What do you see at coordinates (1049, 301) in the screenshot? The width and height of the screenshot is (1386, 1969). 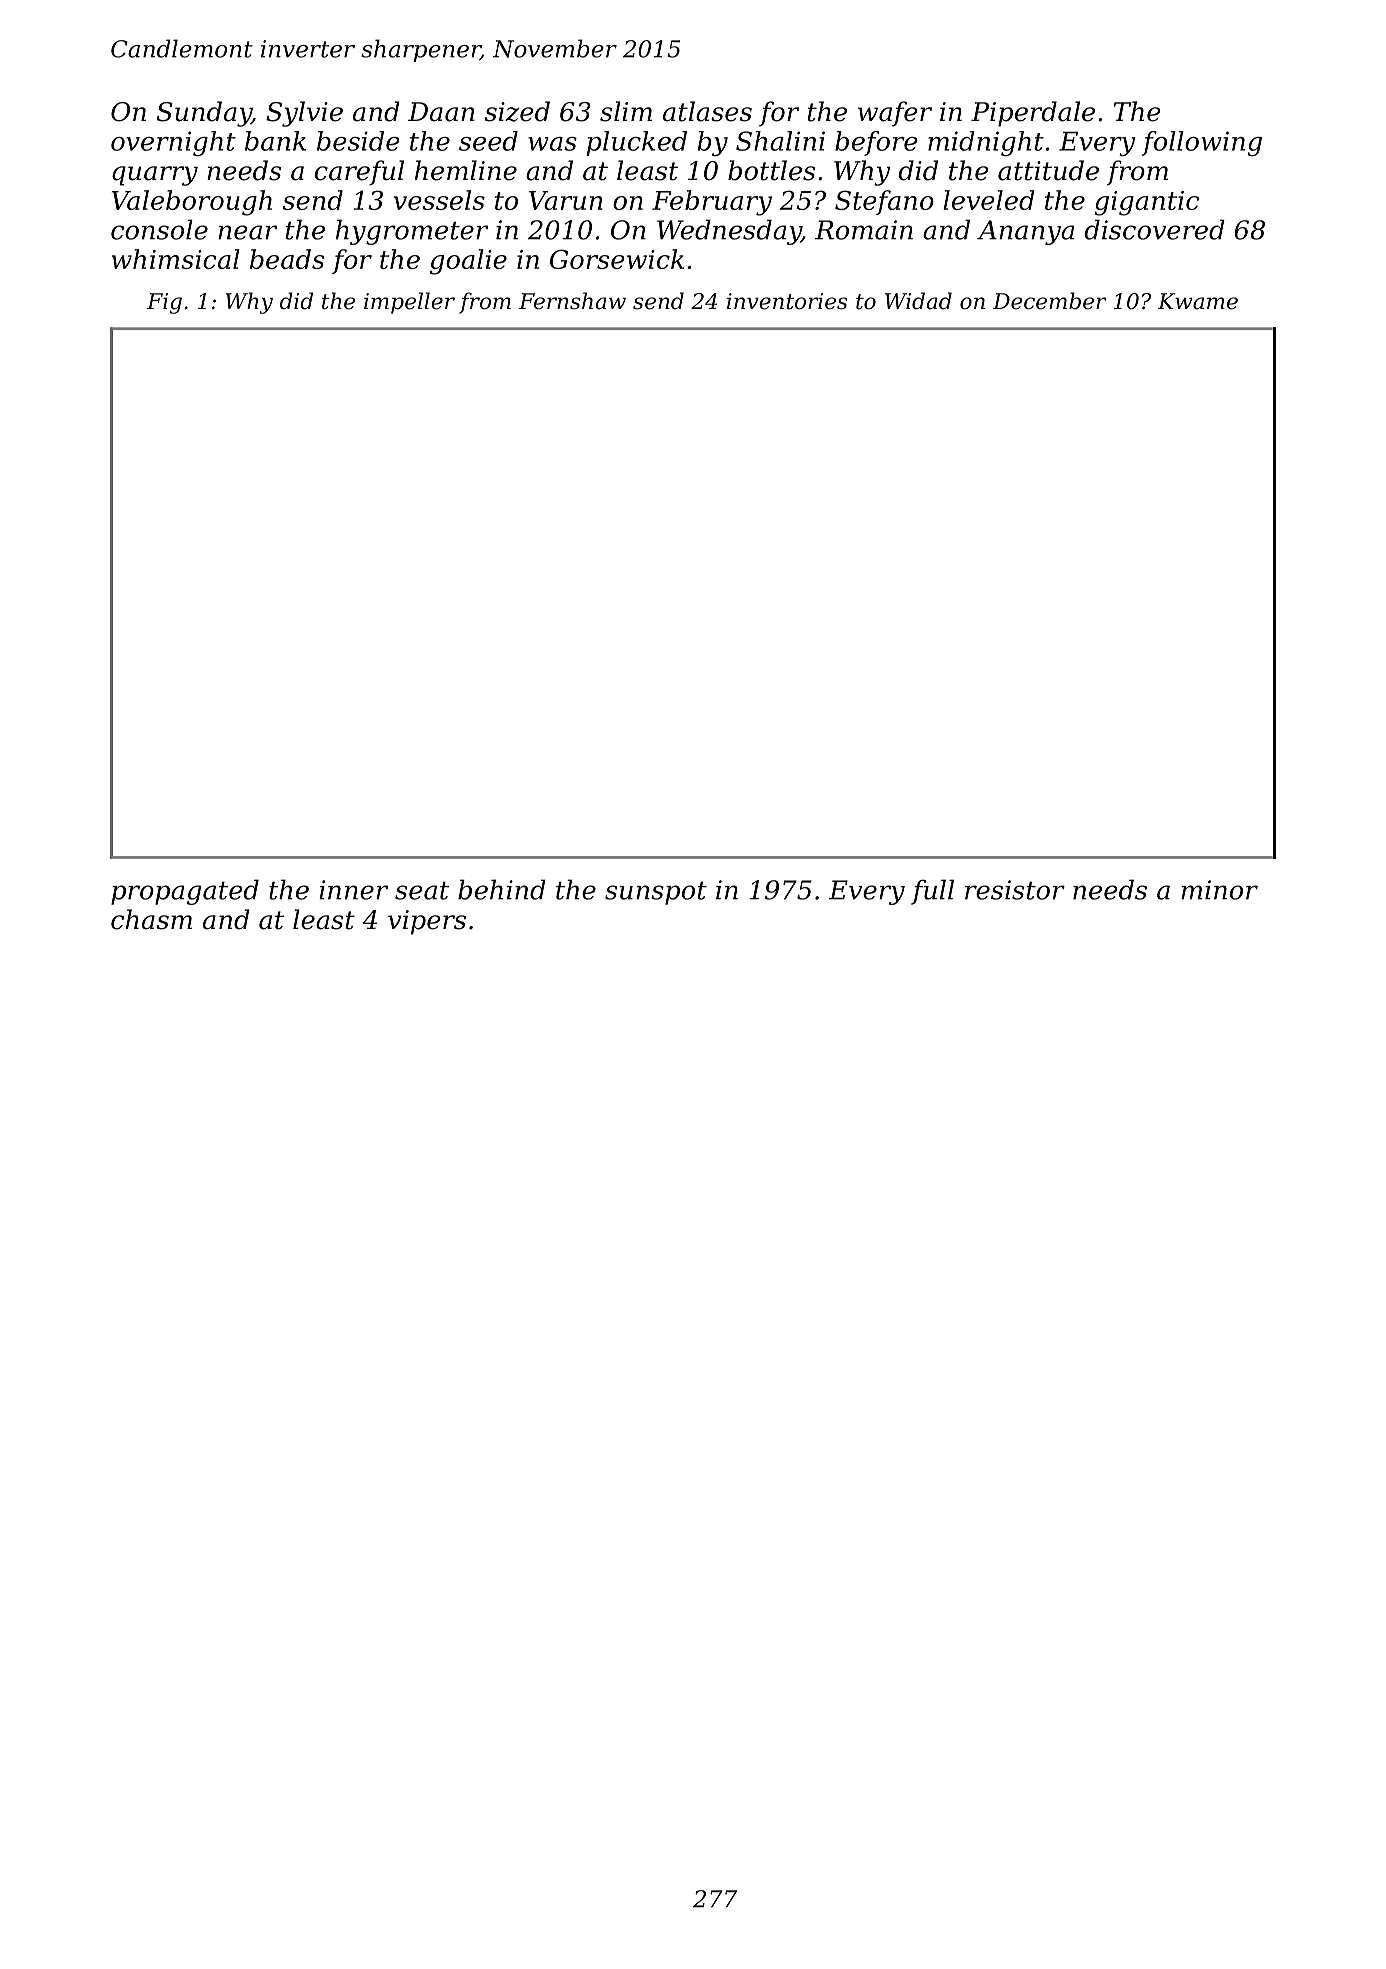 I see `December` at bounding box center [1049, 301].
